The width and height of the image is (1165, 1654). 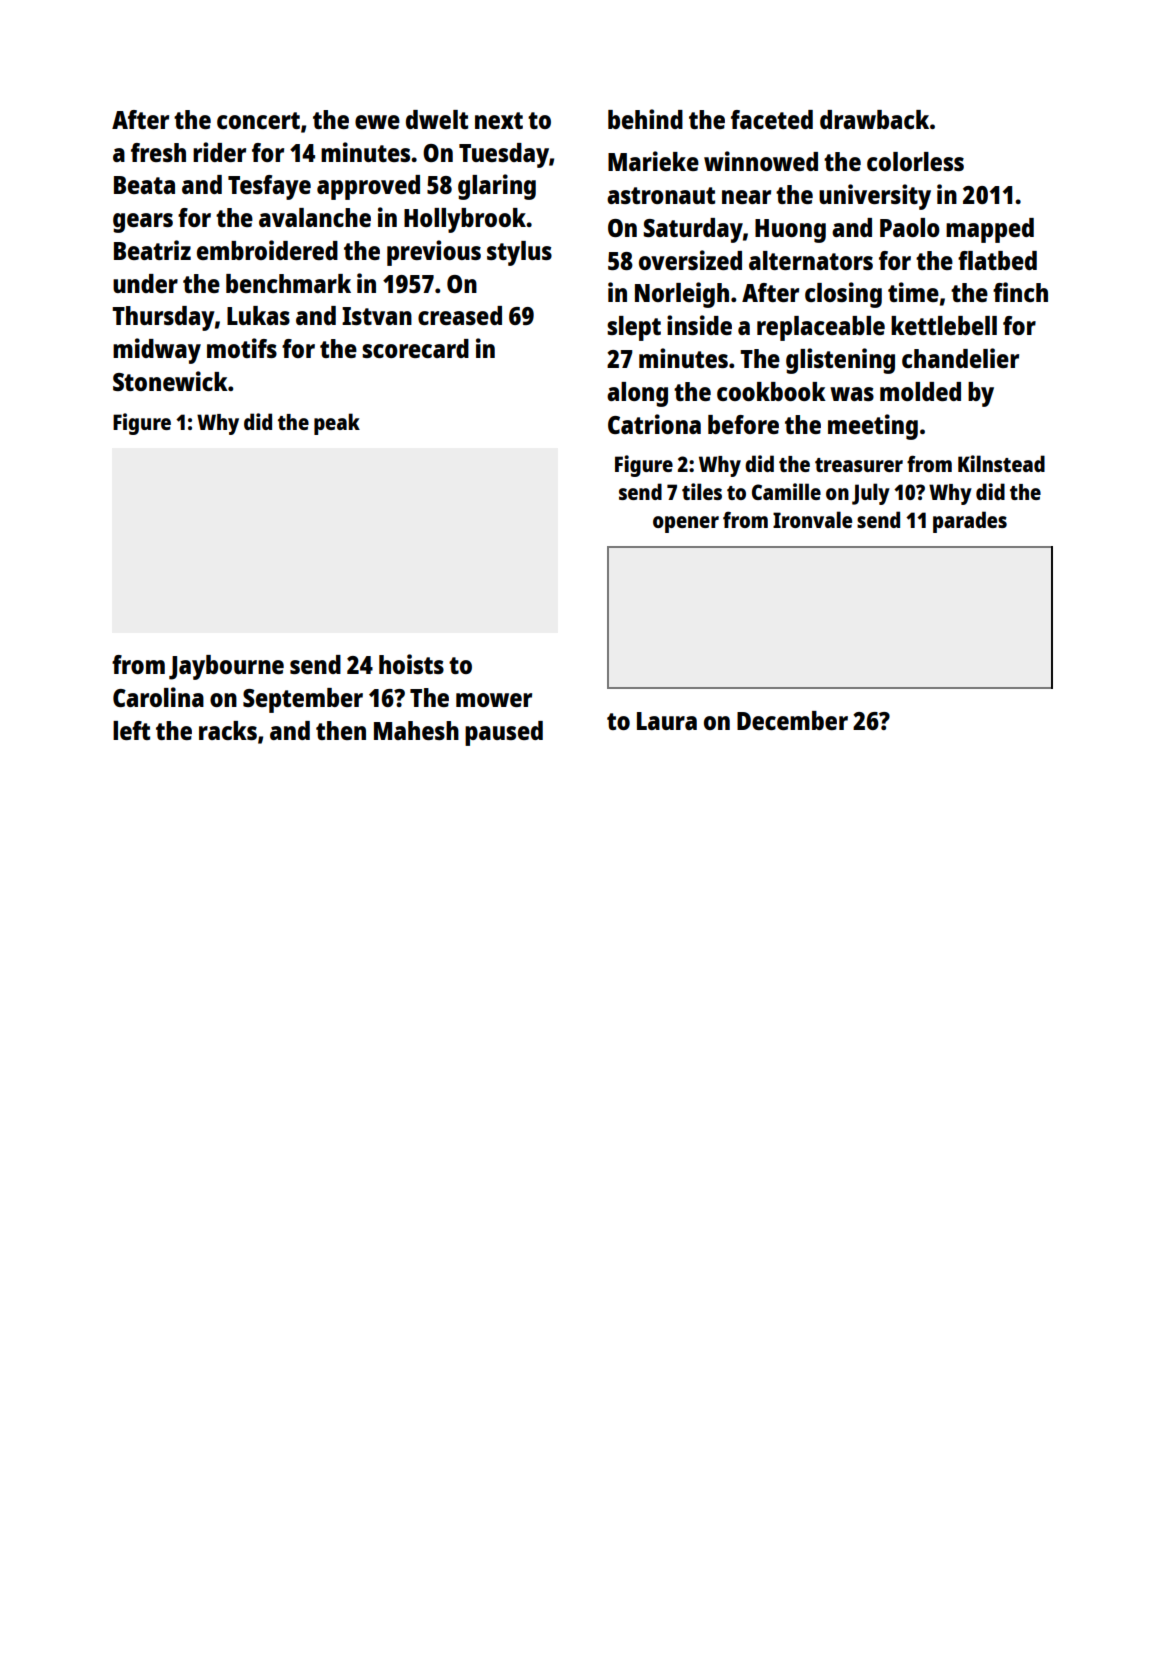 I want to click on Ironvale, so click(x=812, y=519).
